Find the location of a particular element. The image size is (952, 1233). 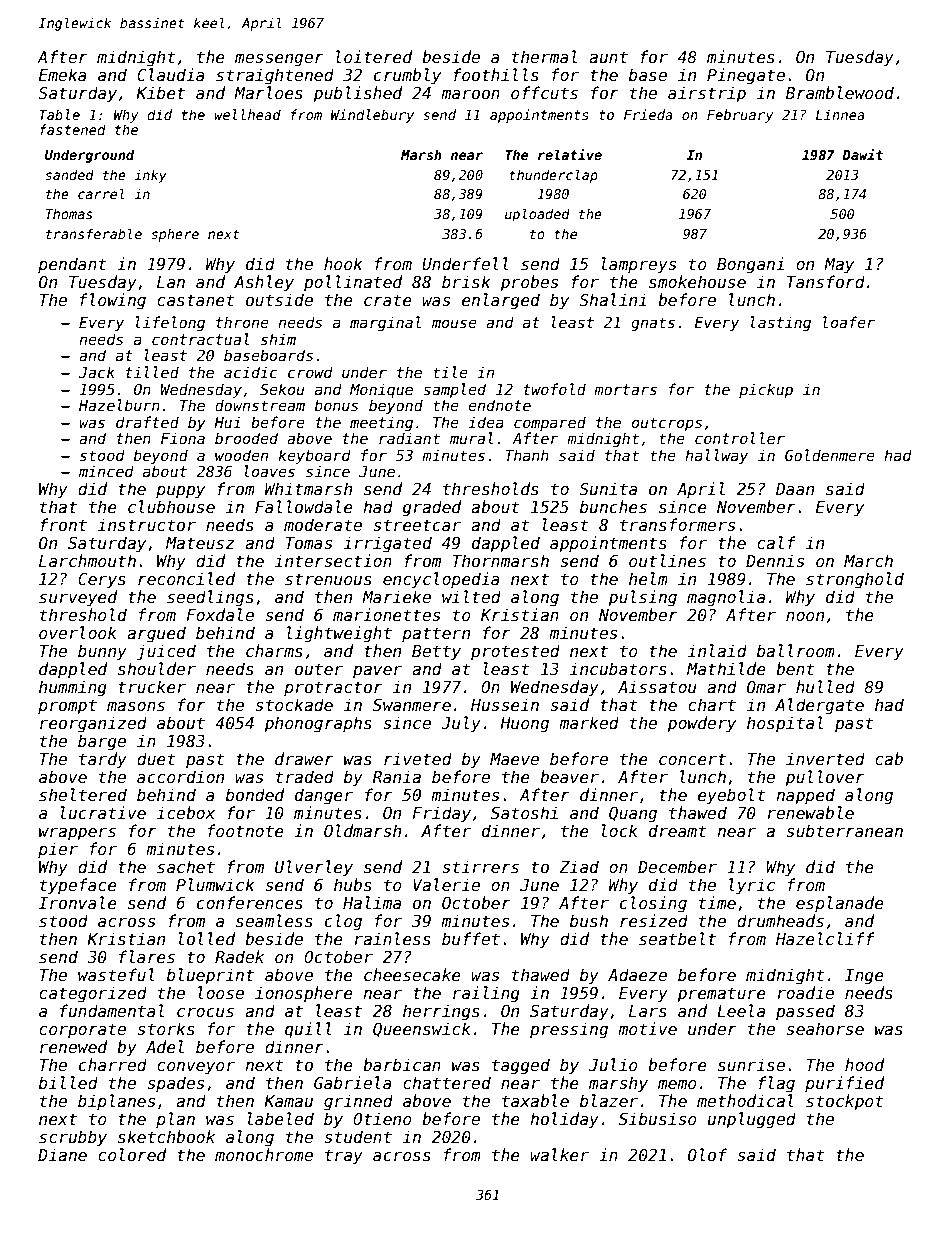

Julio is located at coordinates (613, 1064).
